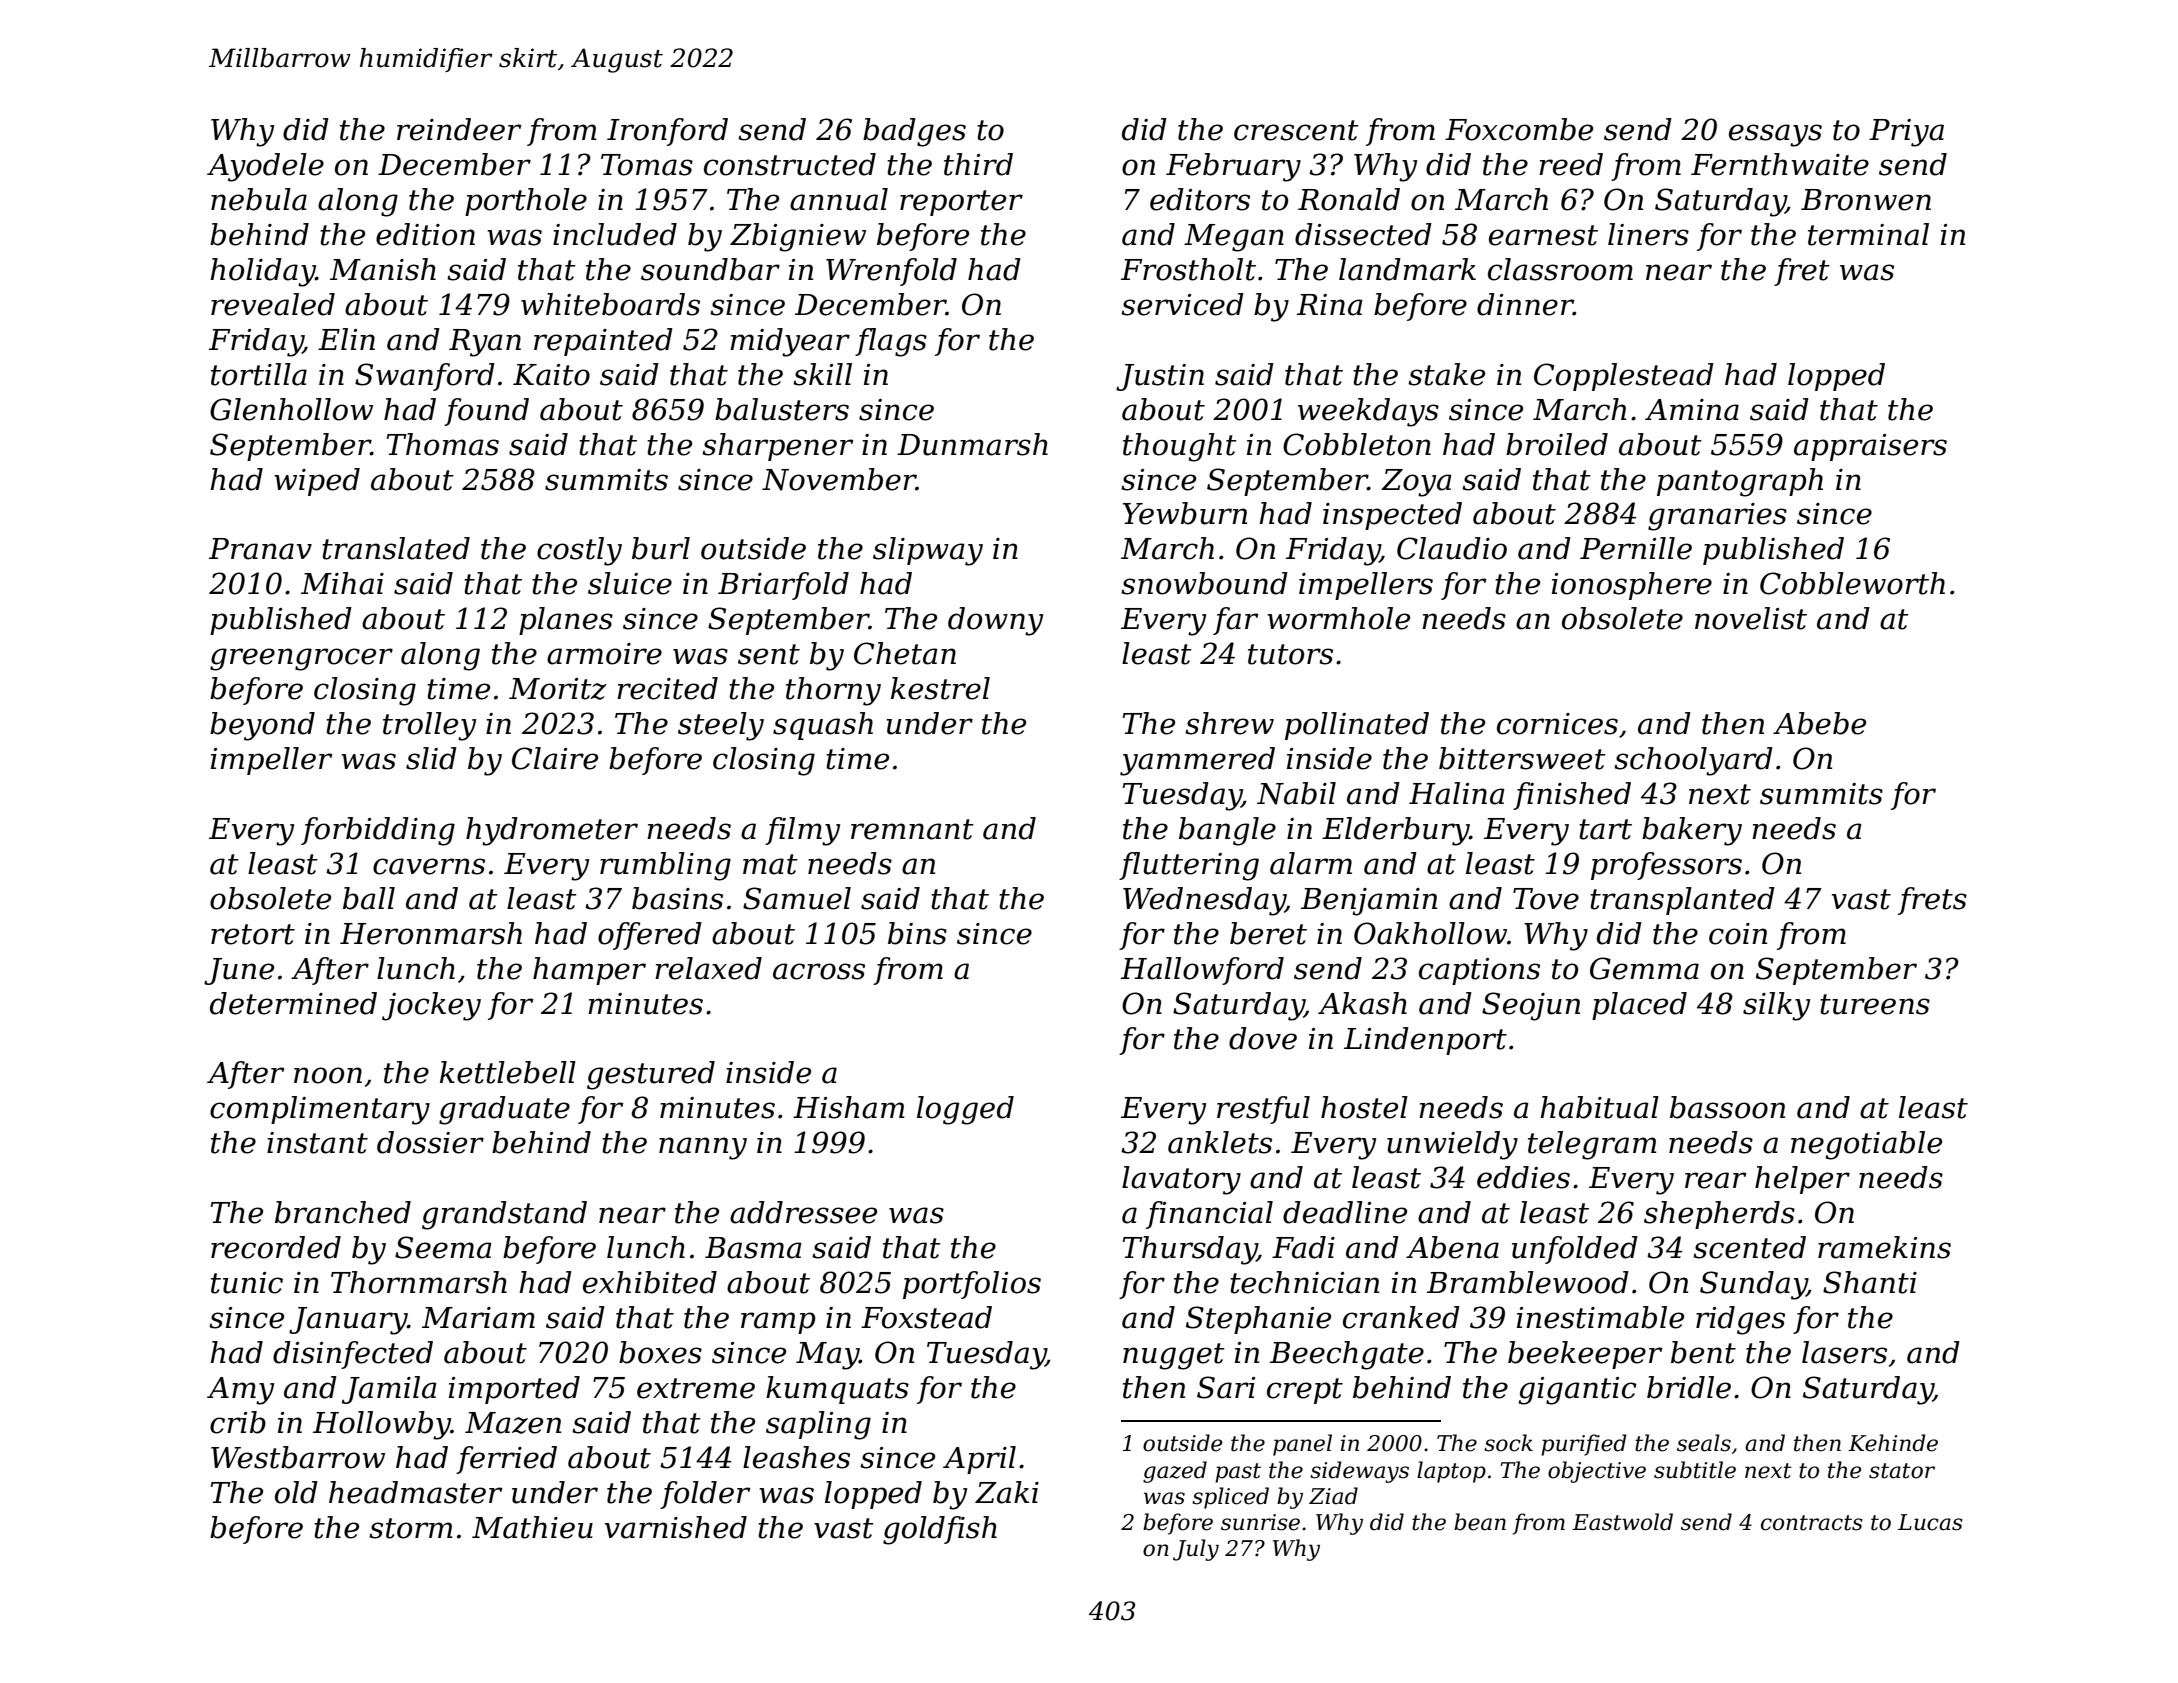 The height and width of the screenshot is (1683, 2178). Describe the element at coordinates (1368, 412) in the screenshot. I see `weekdays` at that location.
